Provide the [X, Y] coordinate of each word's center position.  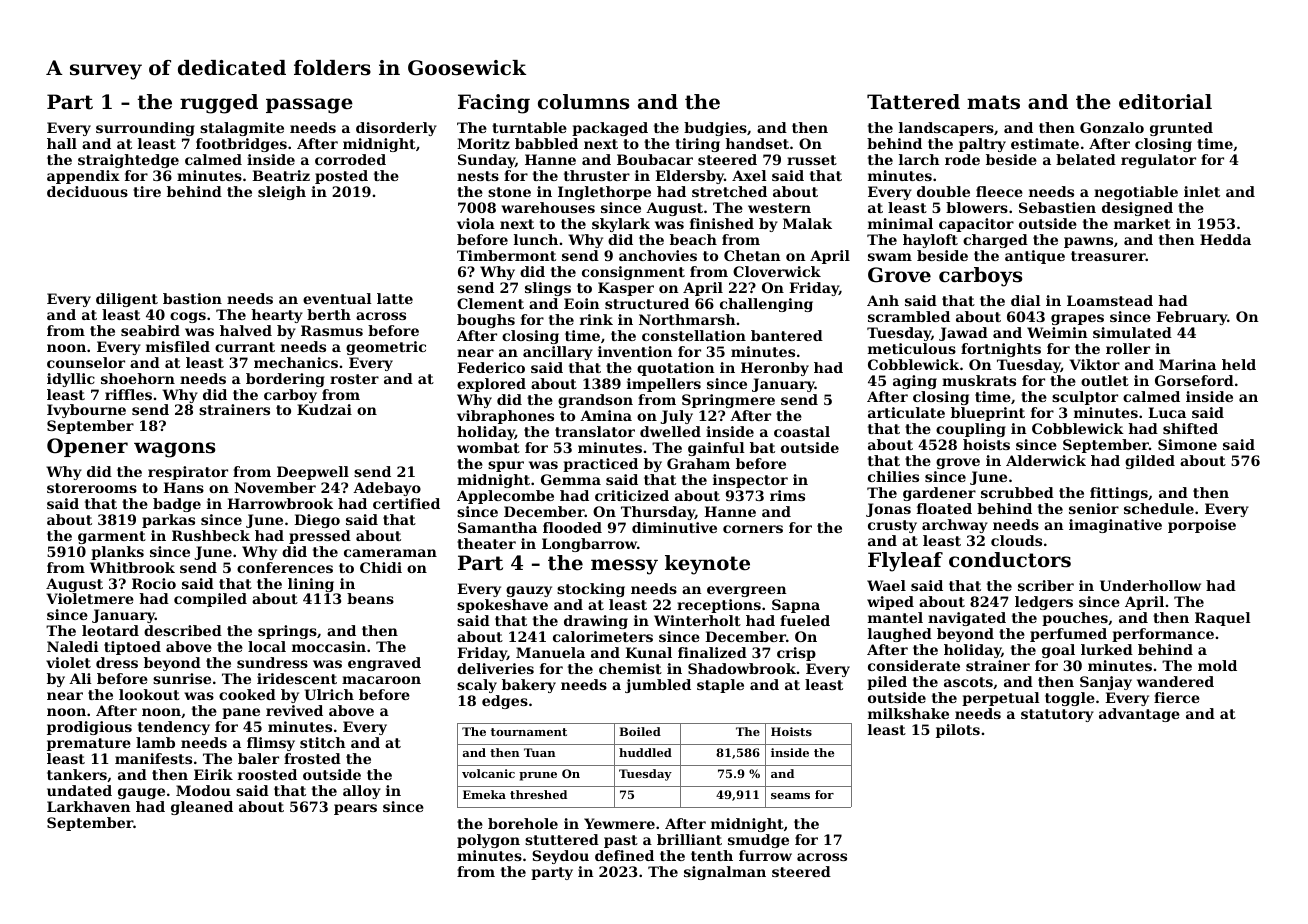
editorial [1165, 102]
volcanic [488, 773]
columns [583, 102]
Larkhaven [89, 806]
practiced [600, 465]
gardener [939, 494]
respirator [188, 473]
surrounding [145, 129]
